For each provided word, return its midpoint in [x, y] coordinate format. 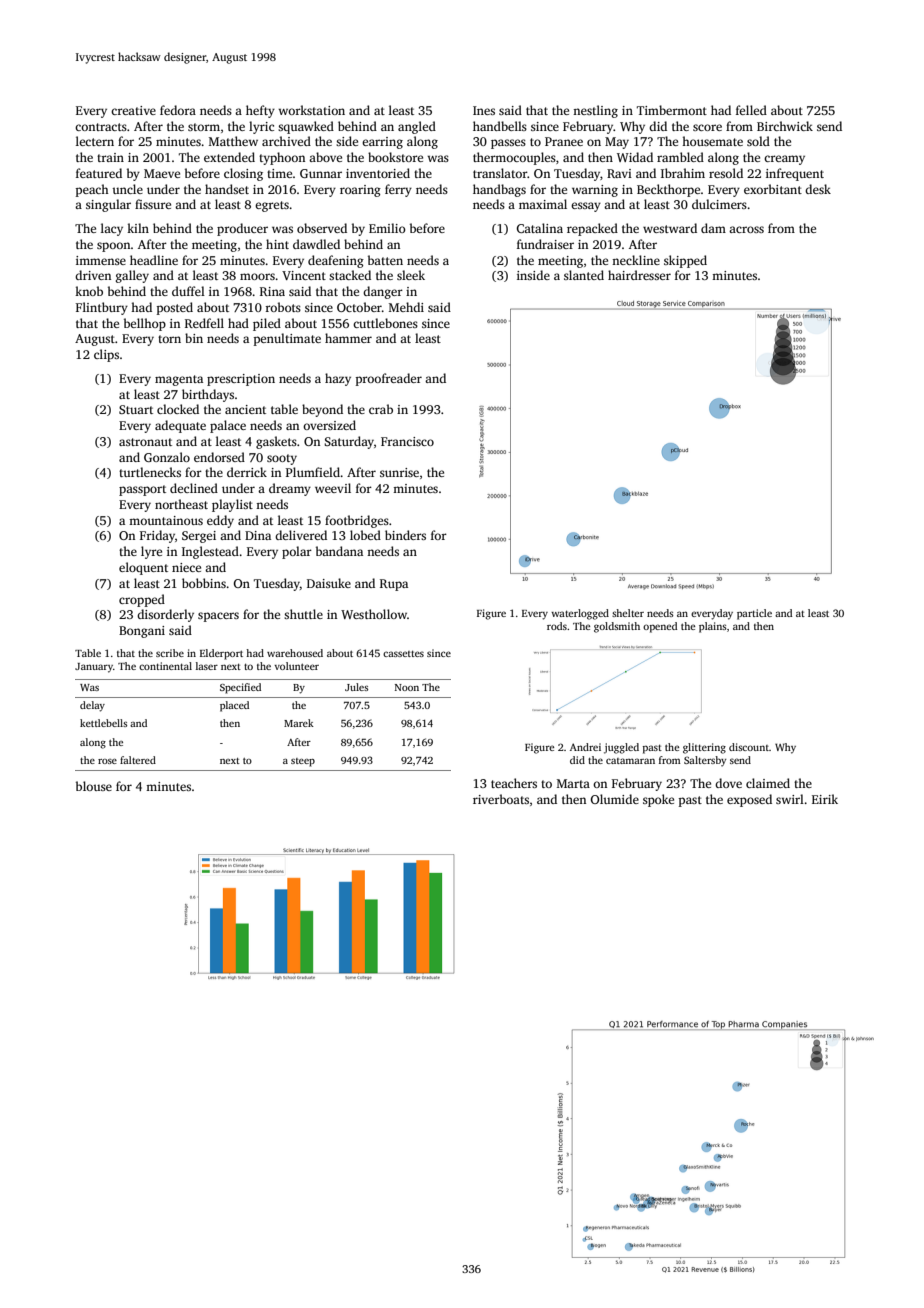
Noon [407, 687]
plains [713, 627]
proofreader [389, 379]
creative [133, 110]
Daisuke [329, 583]
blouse [94, 786]
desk [818, 189]
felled [751, 110]
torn [169, 339]
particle [754, 614]
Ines [484, 110]
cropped [142, 600]
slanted [584, 275]
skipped [685, 261]
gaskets [276, 442]
